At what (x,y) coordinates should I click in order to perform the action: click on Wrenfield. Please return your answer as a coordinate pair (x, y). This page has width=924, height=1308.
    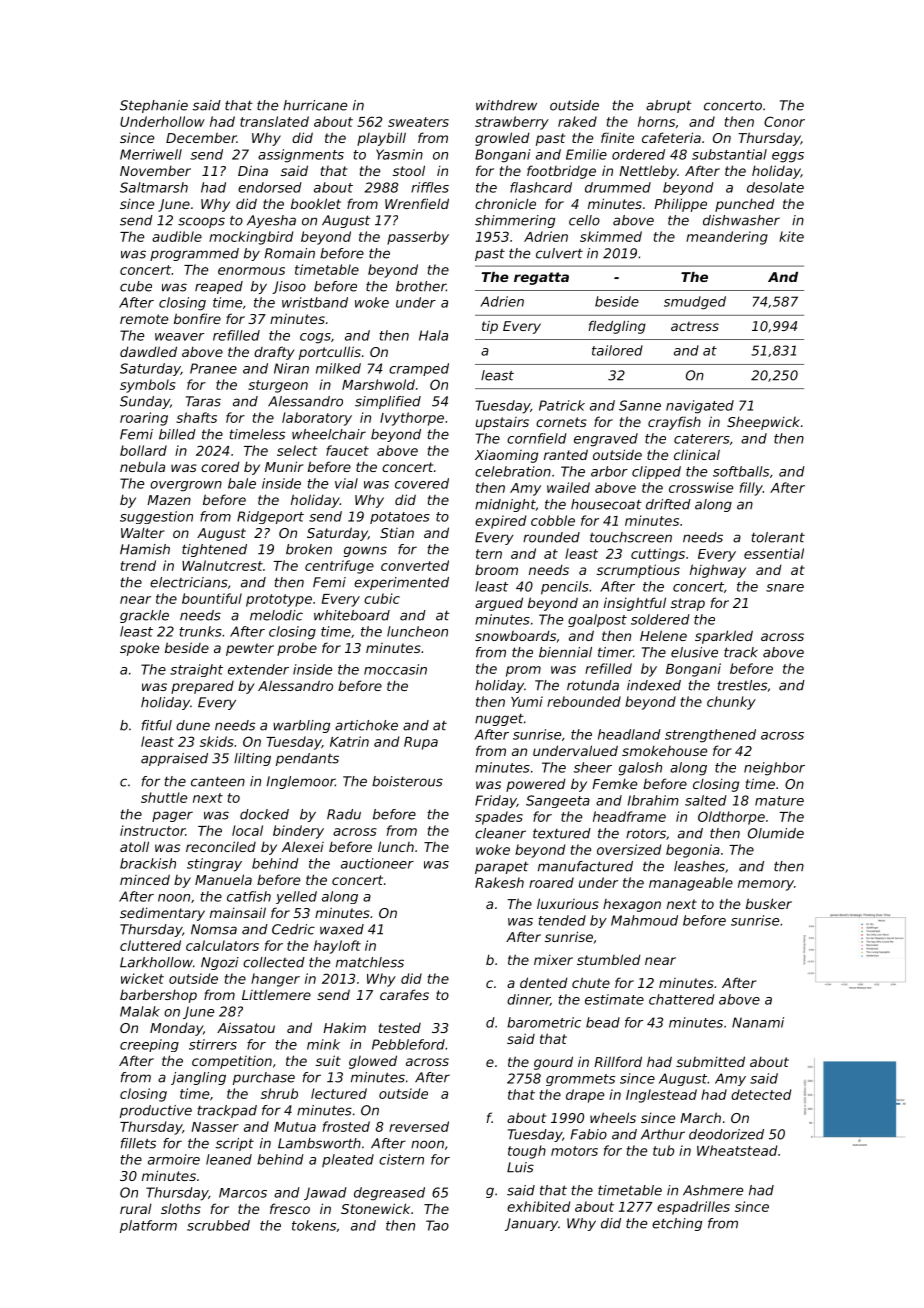
    Looking at the image, I should click on (417, 203).
